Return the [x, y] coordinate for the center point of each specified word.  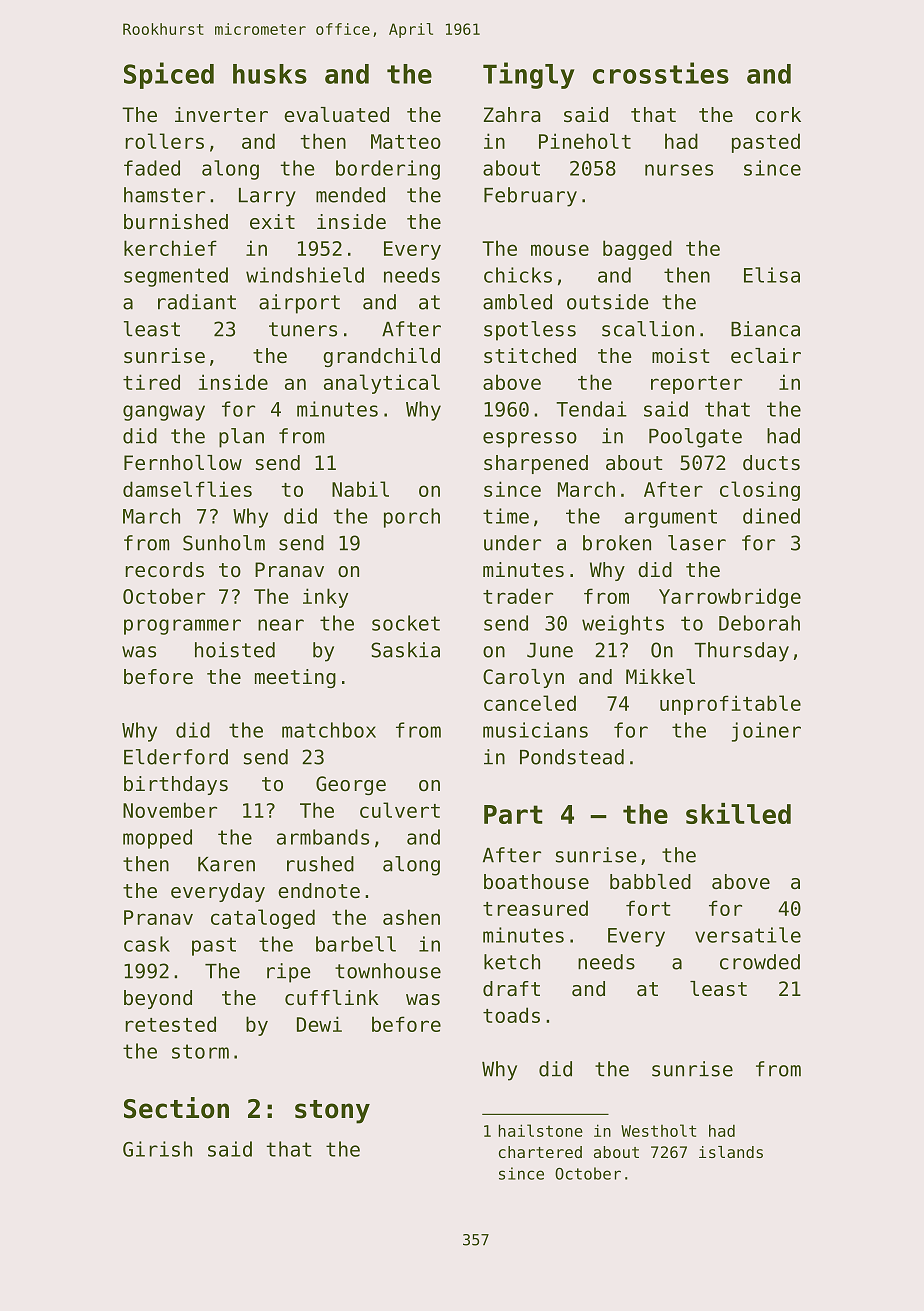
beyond [158, 999]
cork [778, 115]
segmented [176, 277]
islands [731, 1152]
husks [270, 74]
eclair [766, 356]
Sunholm [224, 543]
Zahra [512, 114]
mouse [560, 250]
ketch [512, 962]
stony [332, 1112]
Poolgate [695, 438]
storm [200, 1051]
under [512, 543]
